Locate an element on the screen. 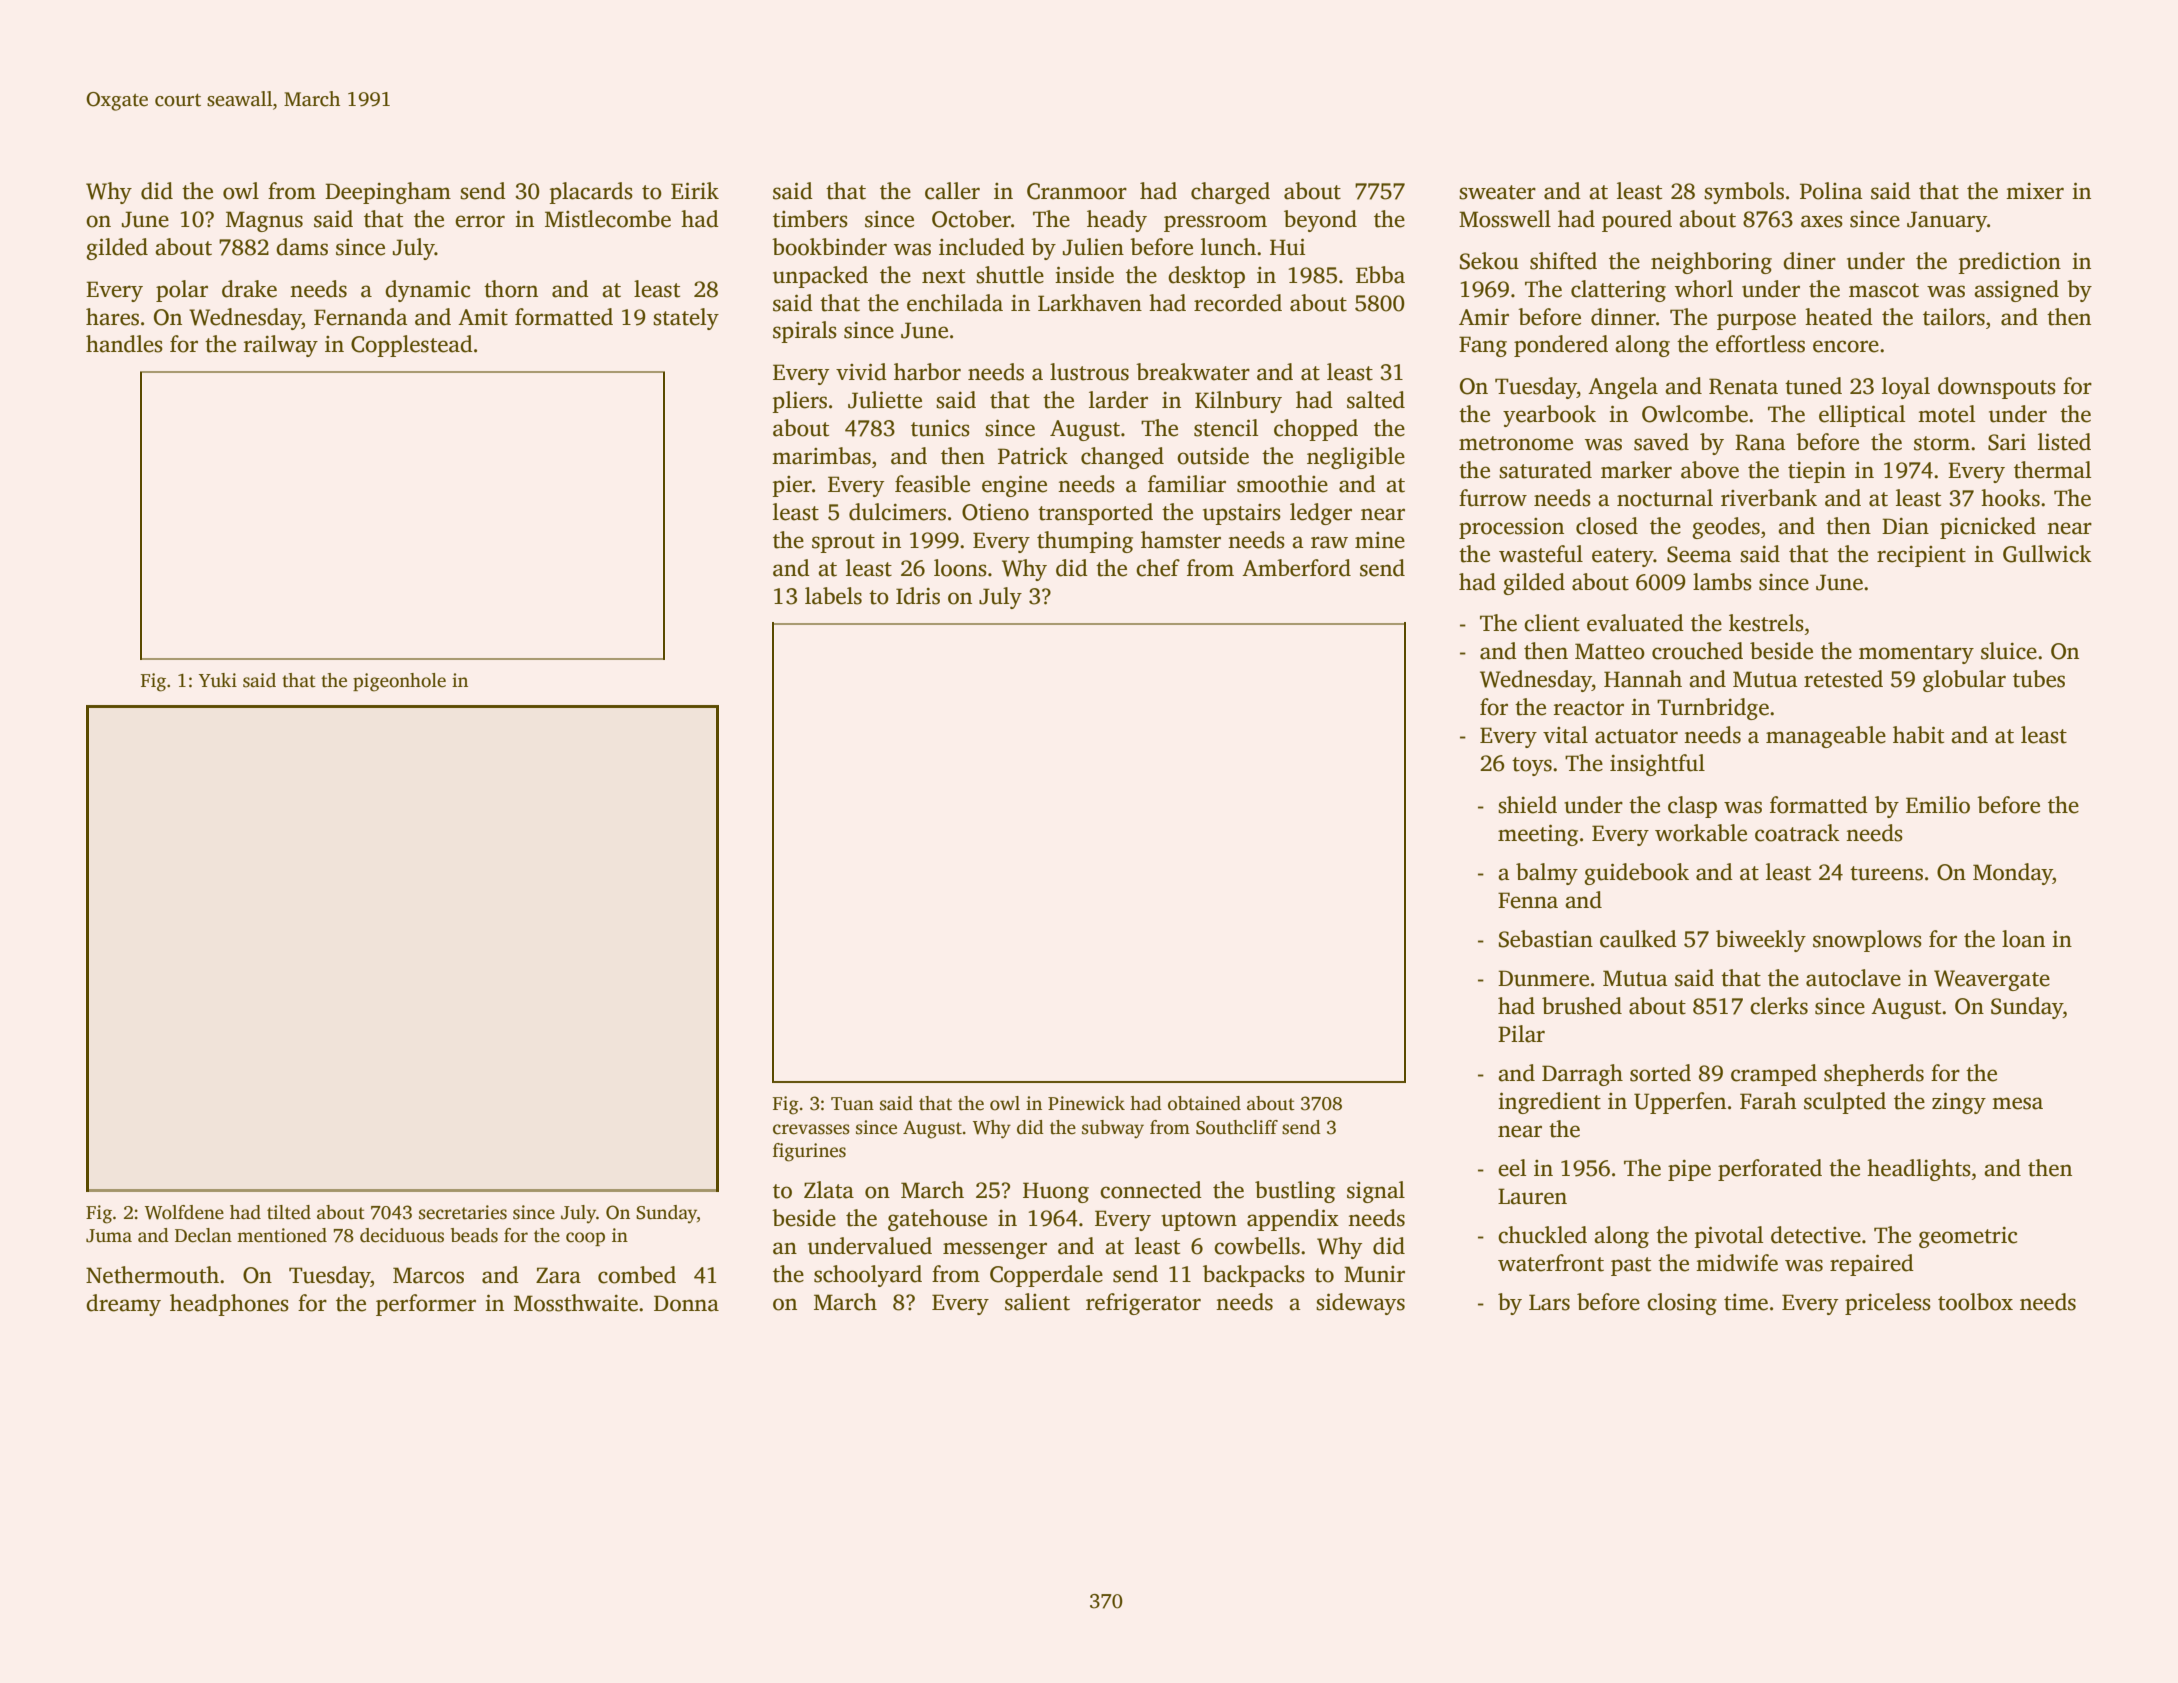 The width and height of the screenshot is (2178, 1683). Cranmoor is located at coordinates (1077, 191).
